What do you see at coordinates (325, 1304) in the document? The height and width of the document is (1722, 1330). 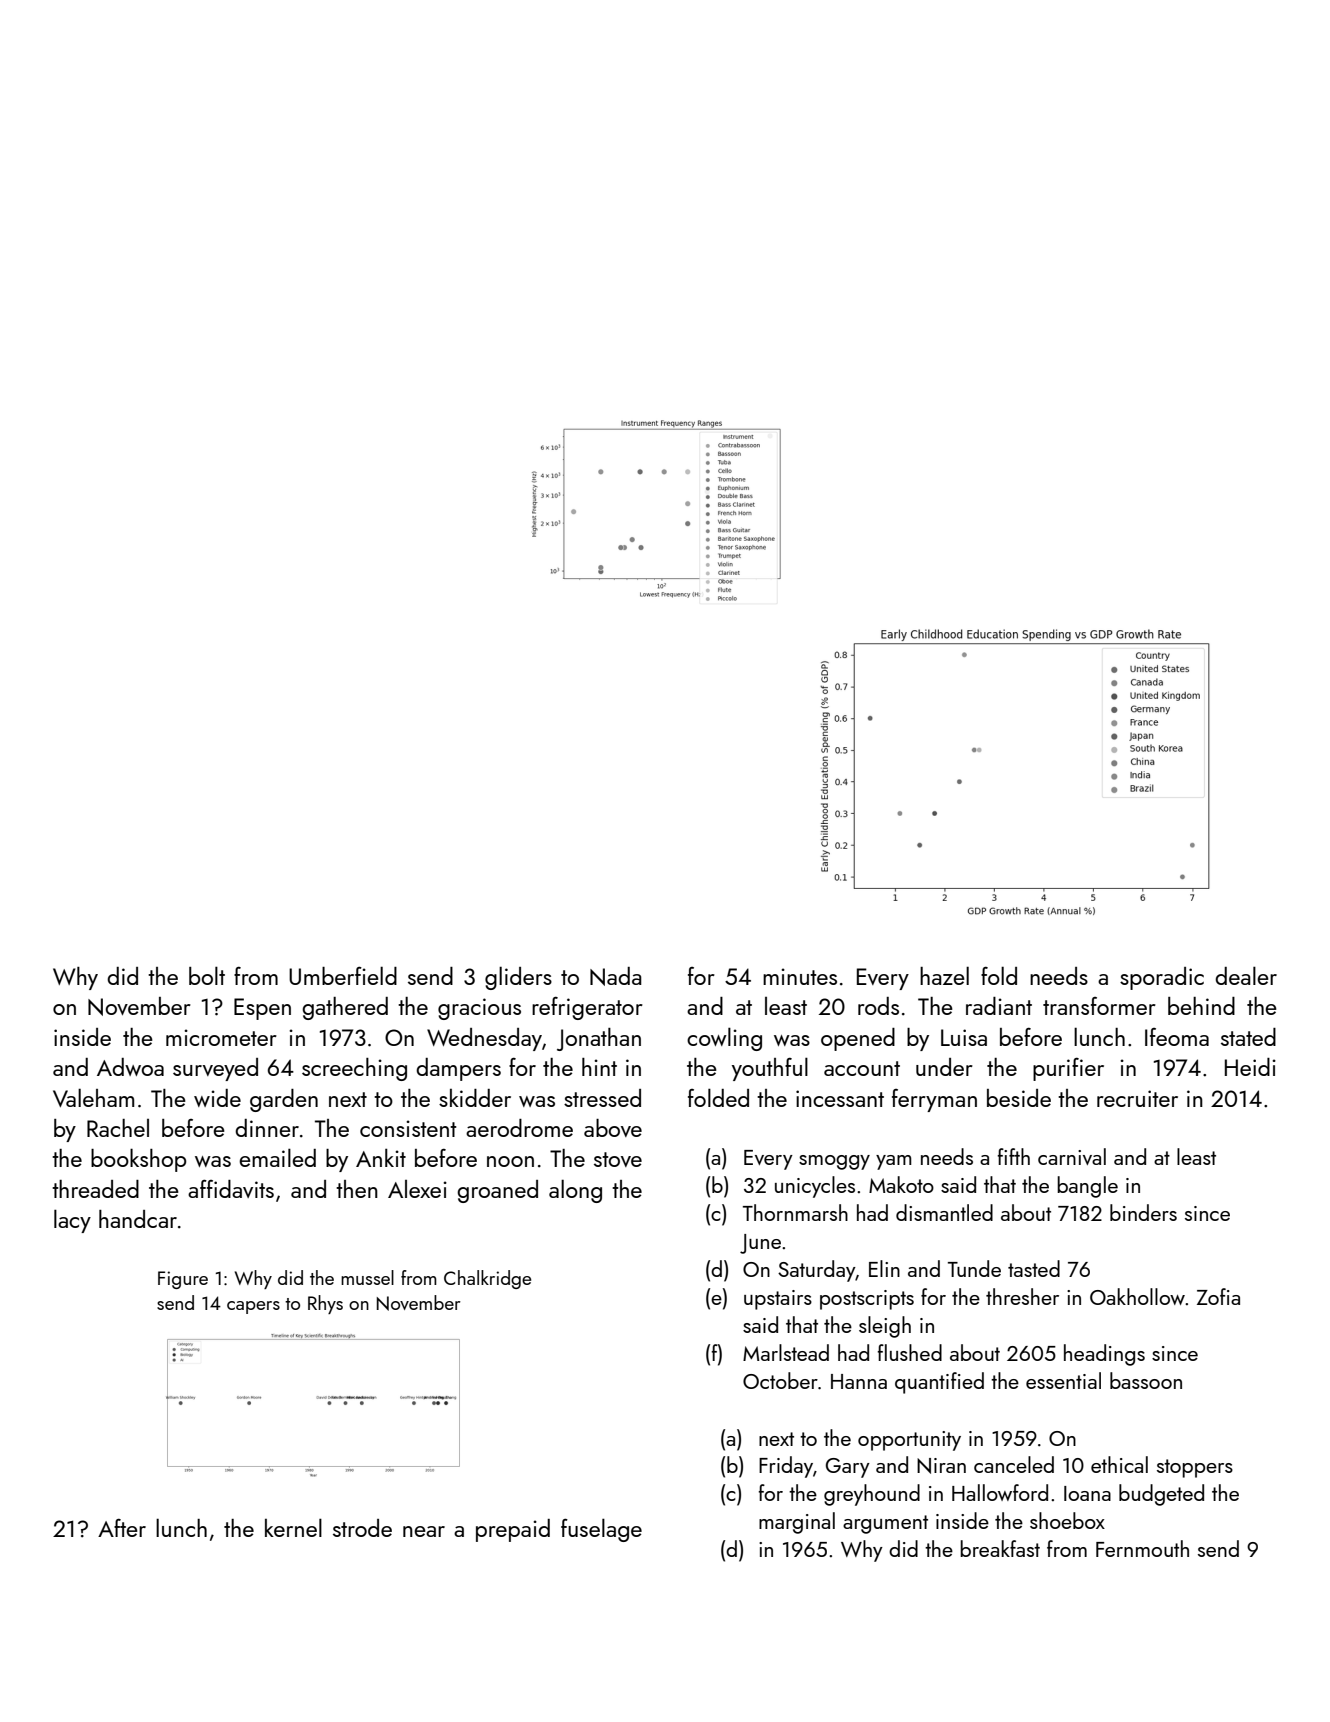 I see `Rhys` at bounding box center [325, 1304].
